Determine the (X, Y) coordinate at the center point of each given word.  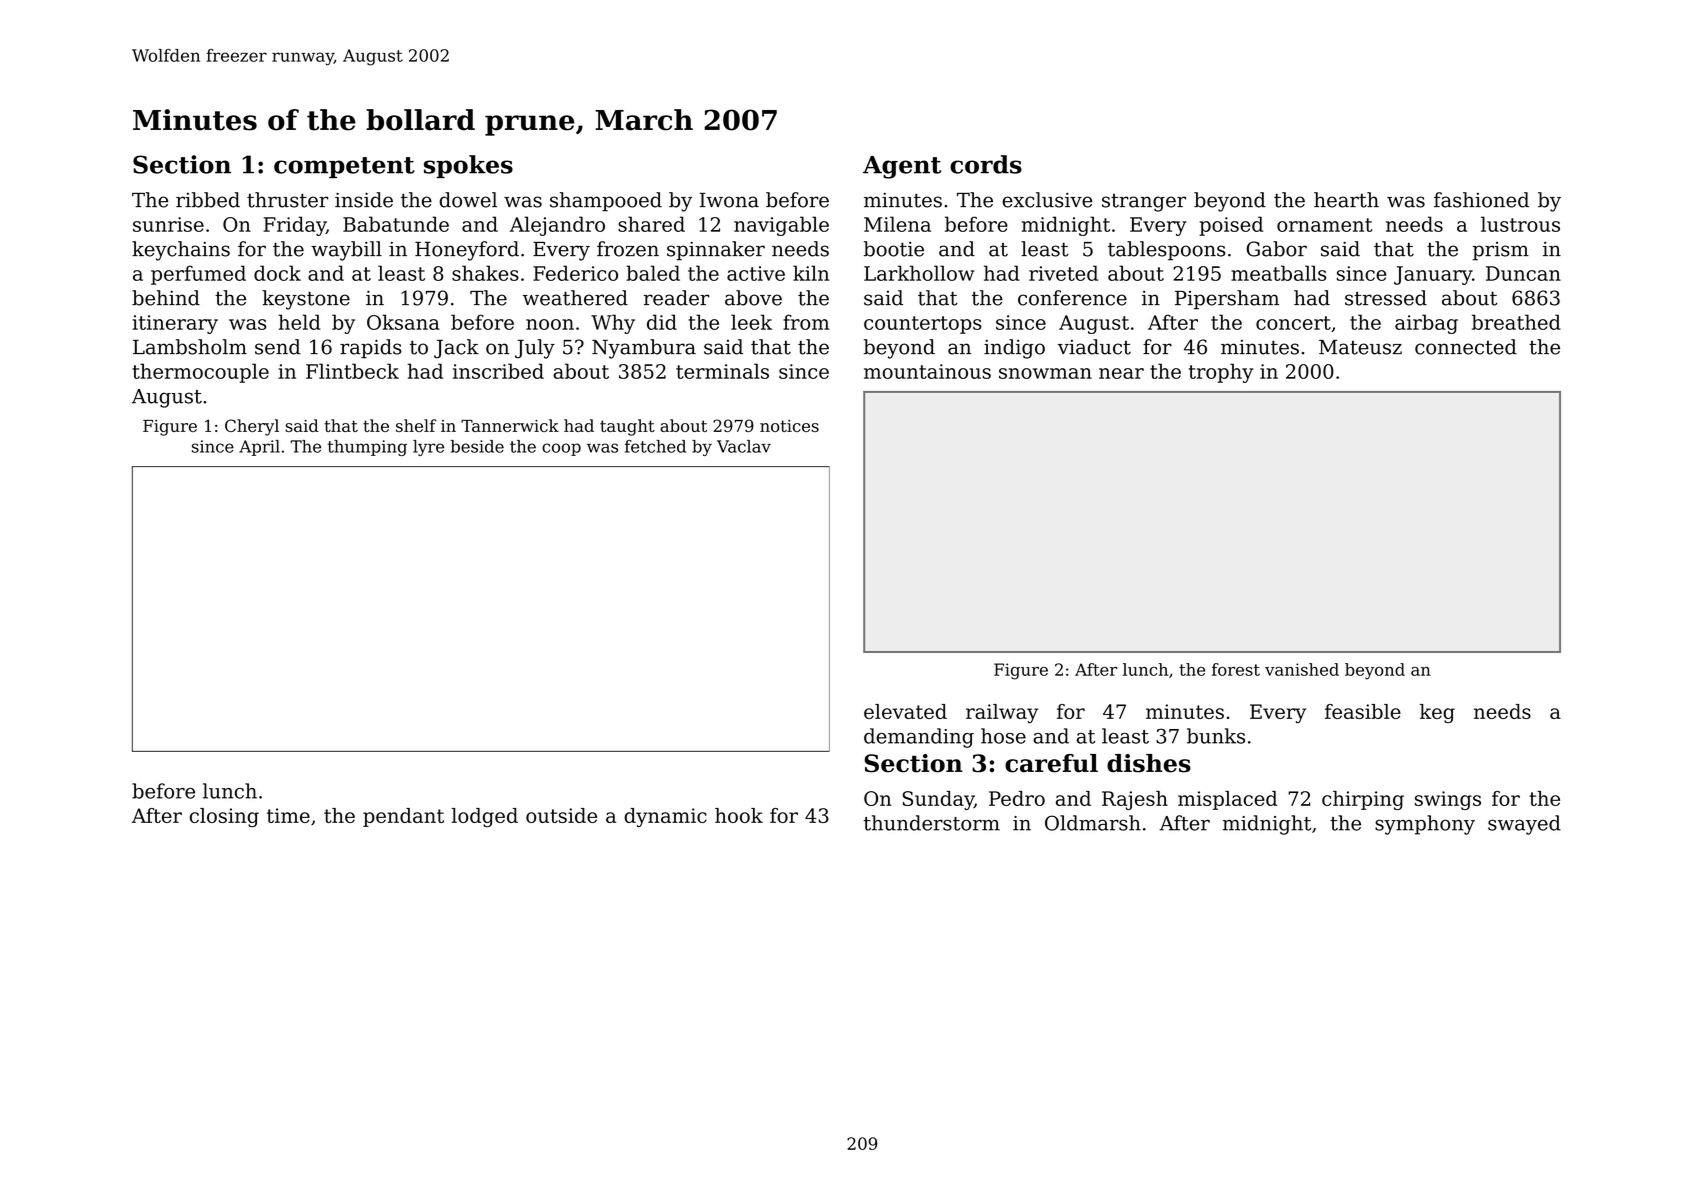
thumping (367, 448)
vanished (1302, 669)
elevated (905, 711)
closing (224, 817)
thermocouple (200, 373)
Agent (902, 167)
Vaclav (744, 446)
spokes (468, 166)
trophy (1221, 373)
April (259, 448)
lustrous (1520, 224)
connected (1466, 347)
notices (789, 426)
